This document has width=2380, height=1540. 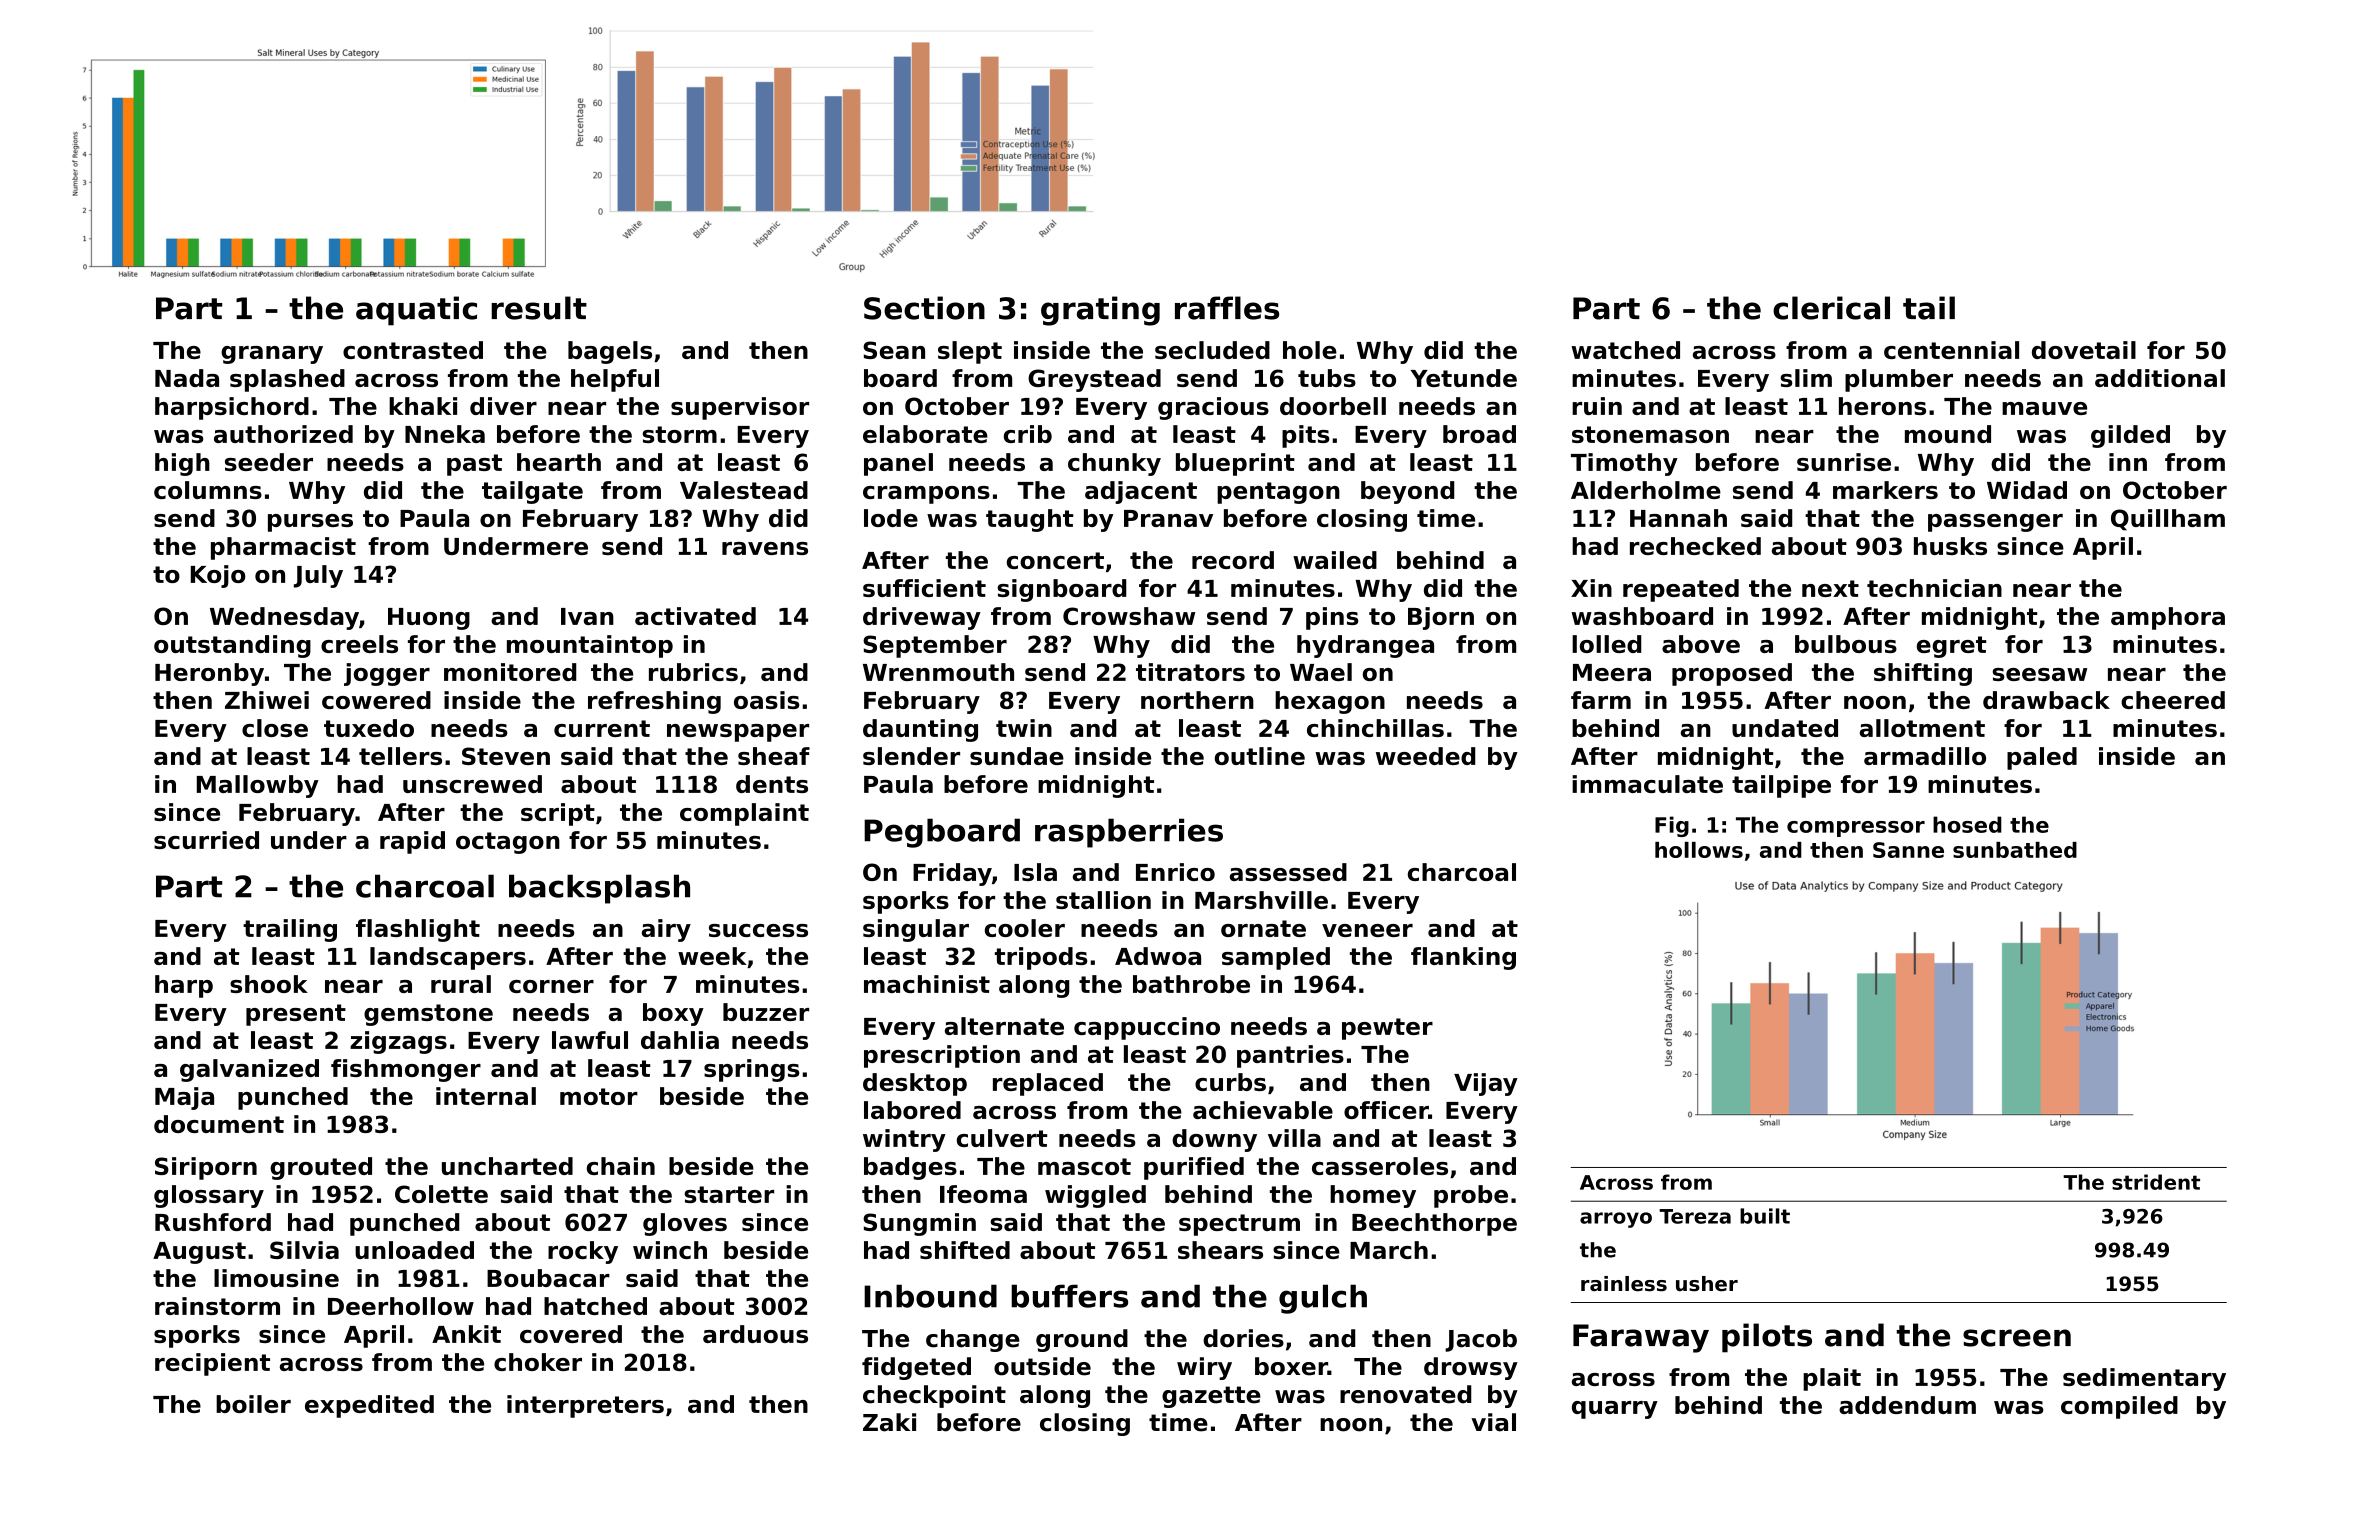 What do you see at coordinates (920, 730) in the document?
I see `daunting` at bounding box center [920, 730].
